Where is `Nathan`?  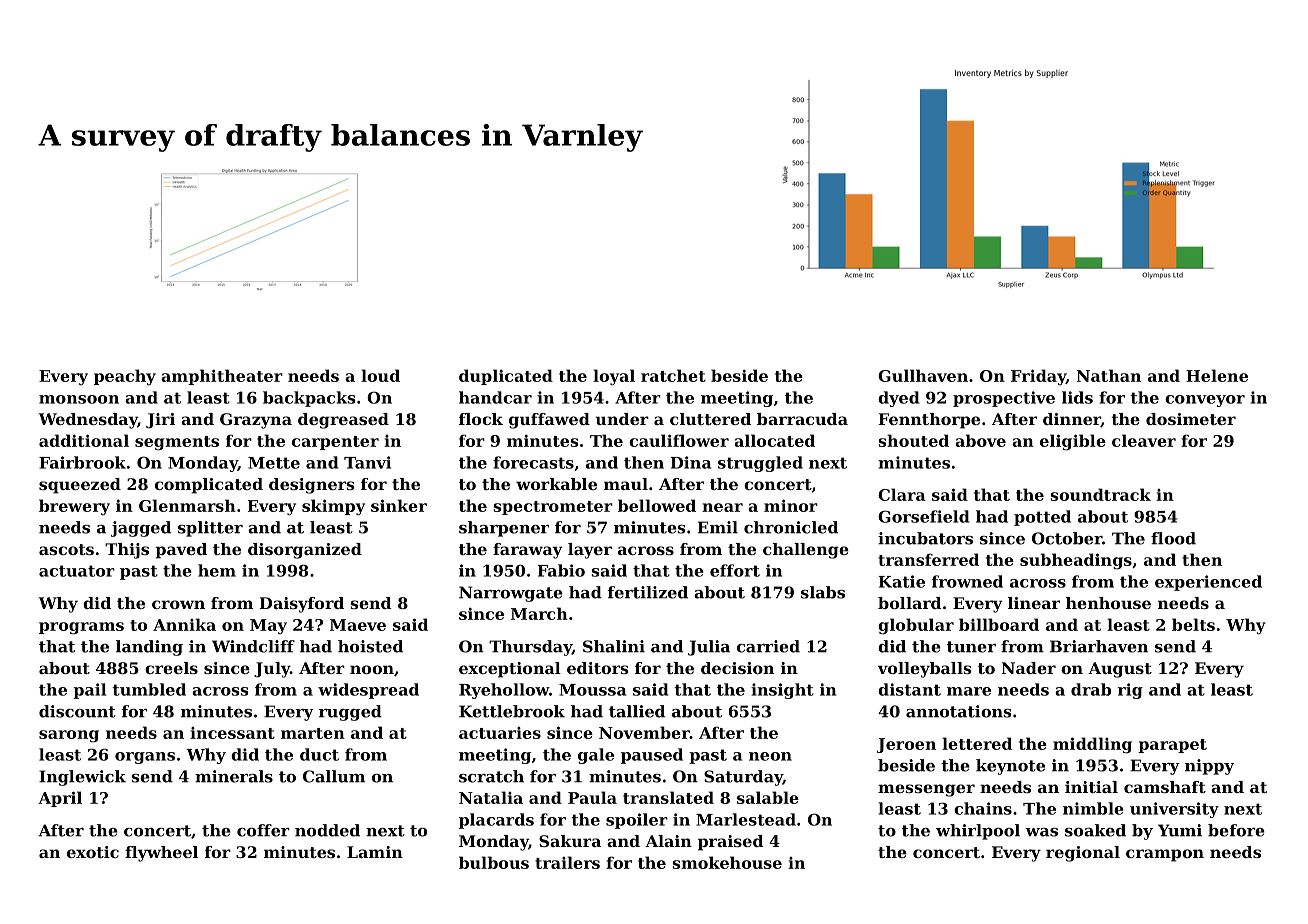 Nathan is located at coordinates (1108, 375).
